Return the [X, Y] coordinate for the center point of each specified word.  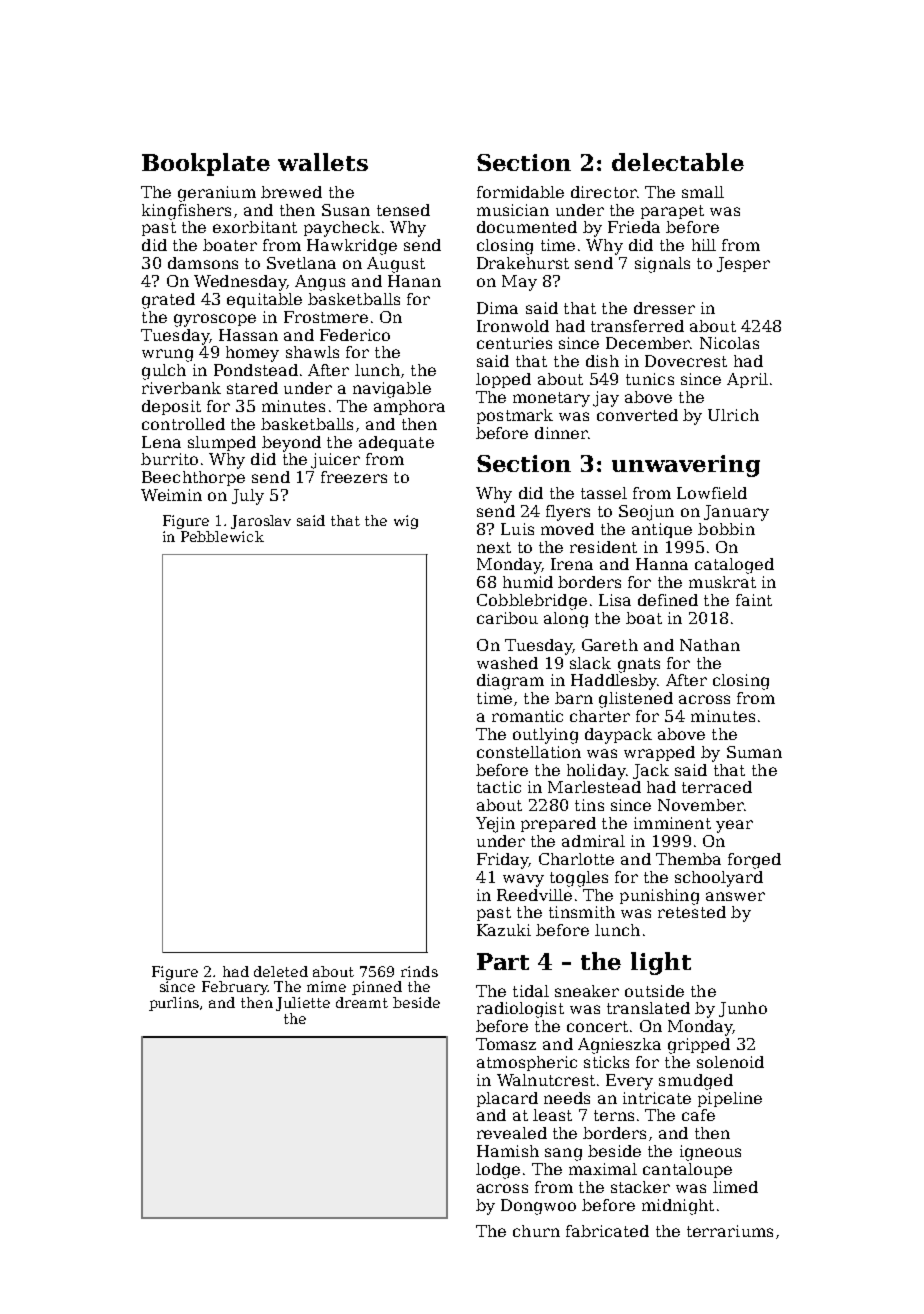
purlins [174, 1004]
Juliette [303, 1004]
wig [406, 522]
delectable [678, 162]
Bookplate [206, 164]
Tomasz [506, 1044]
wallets [323, 162]
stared [252, 388]
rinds [419, 971]
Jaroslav [261, 522]
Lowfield [712, 493]
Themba [688, 859]
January [736, 513]
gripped [699, 1046]
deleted [281, 971]
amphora [409, 407]
